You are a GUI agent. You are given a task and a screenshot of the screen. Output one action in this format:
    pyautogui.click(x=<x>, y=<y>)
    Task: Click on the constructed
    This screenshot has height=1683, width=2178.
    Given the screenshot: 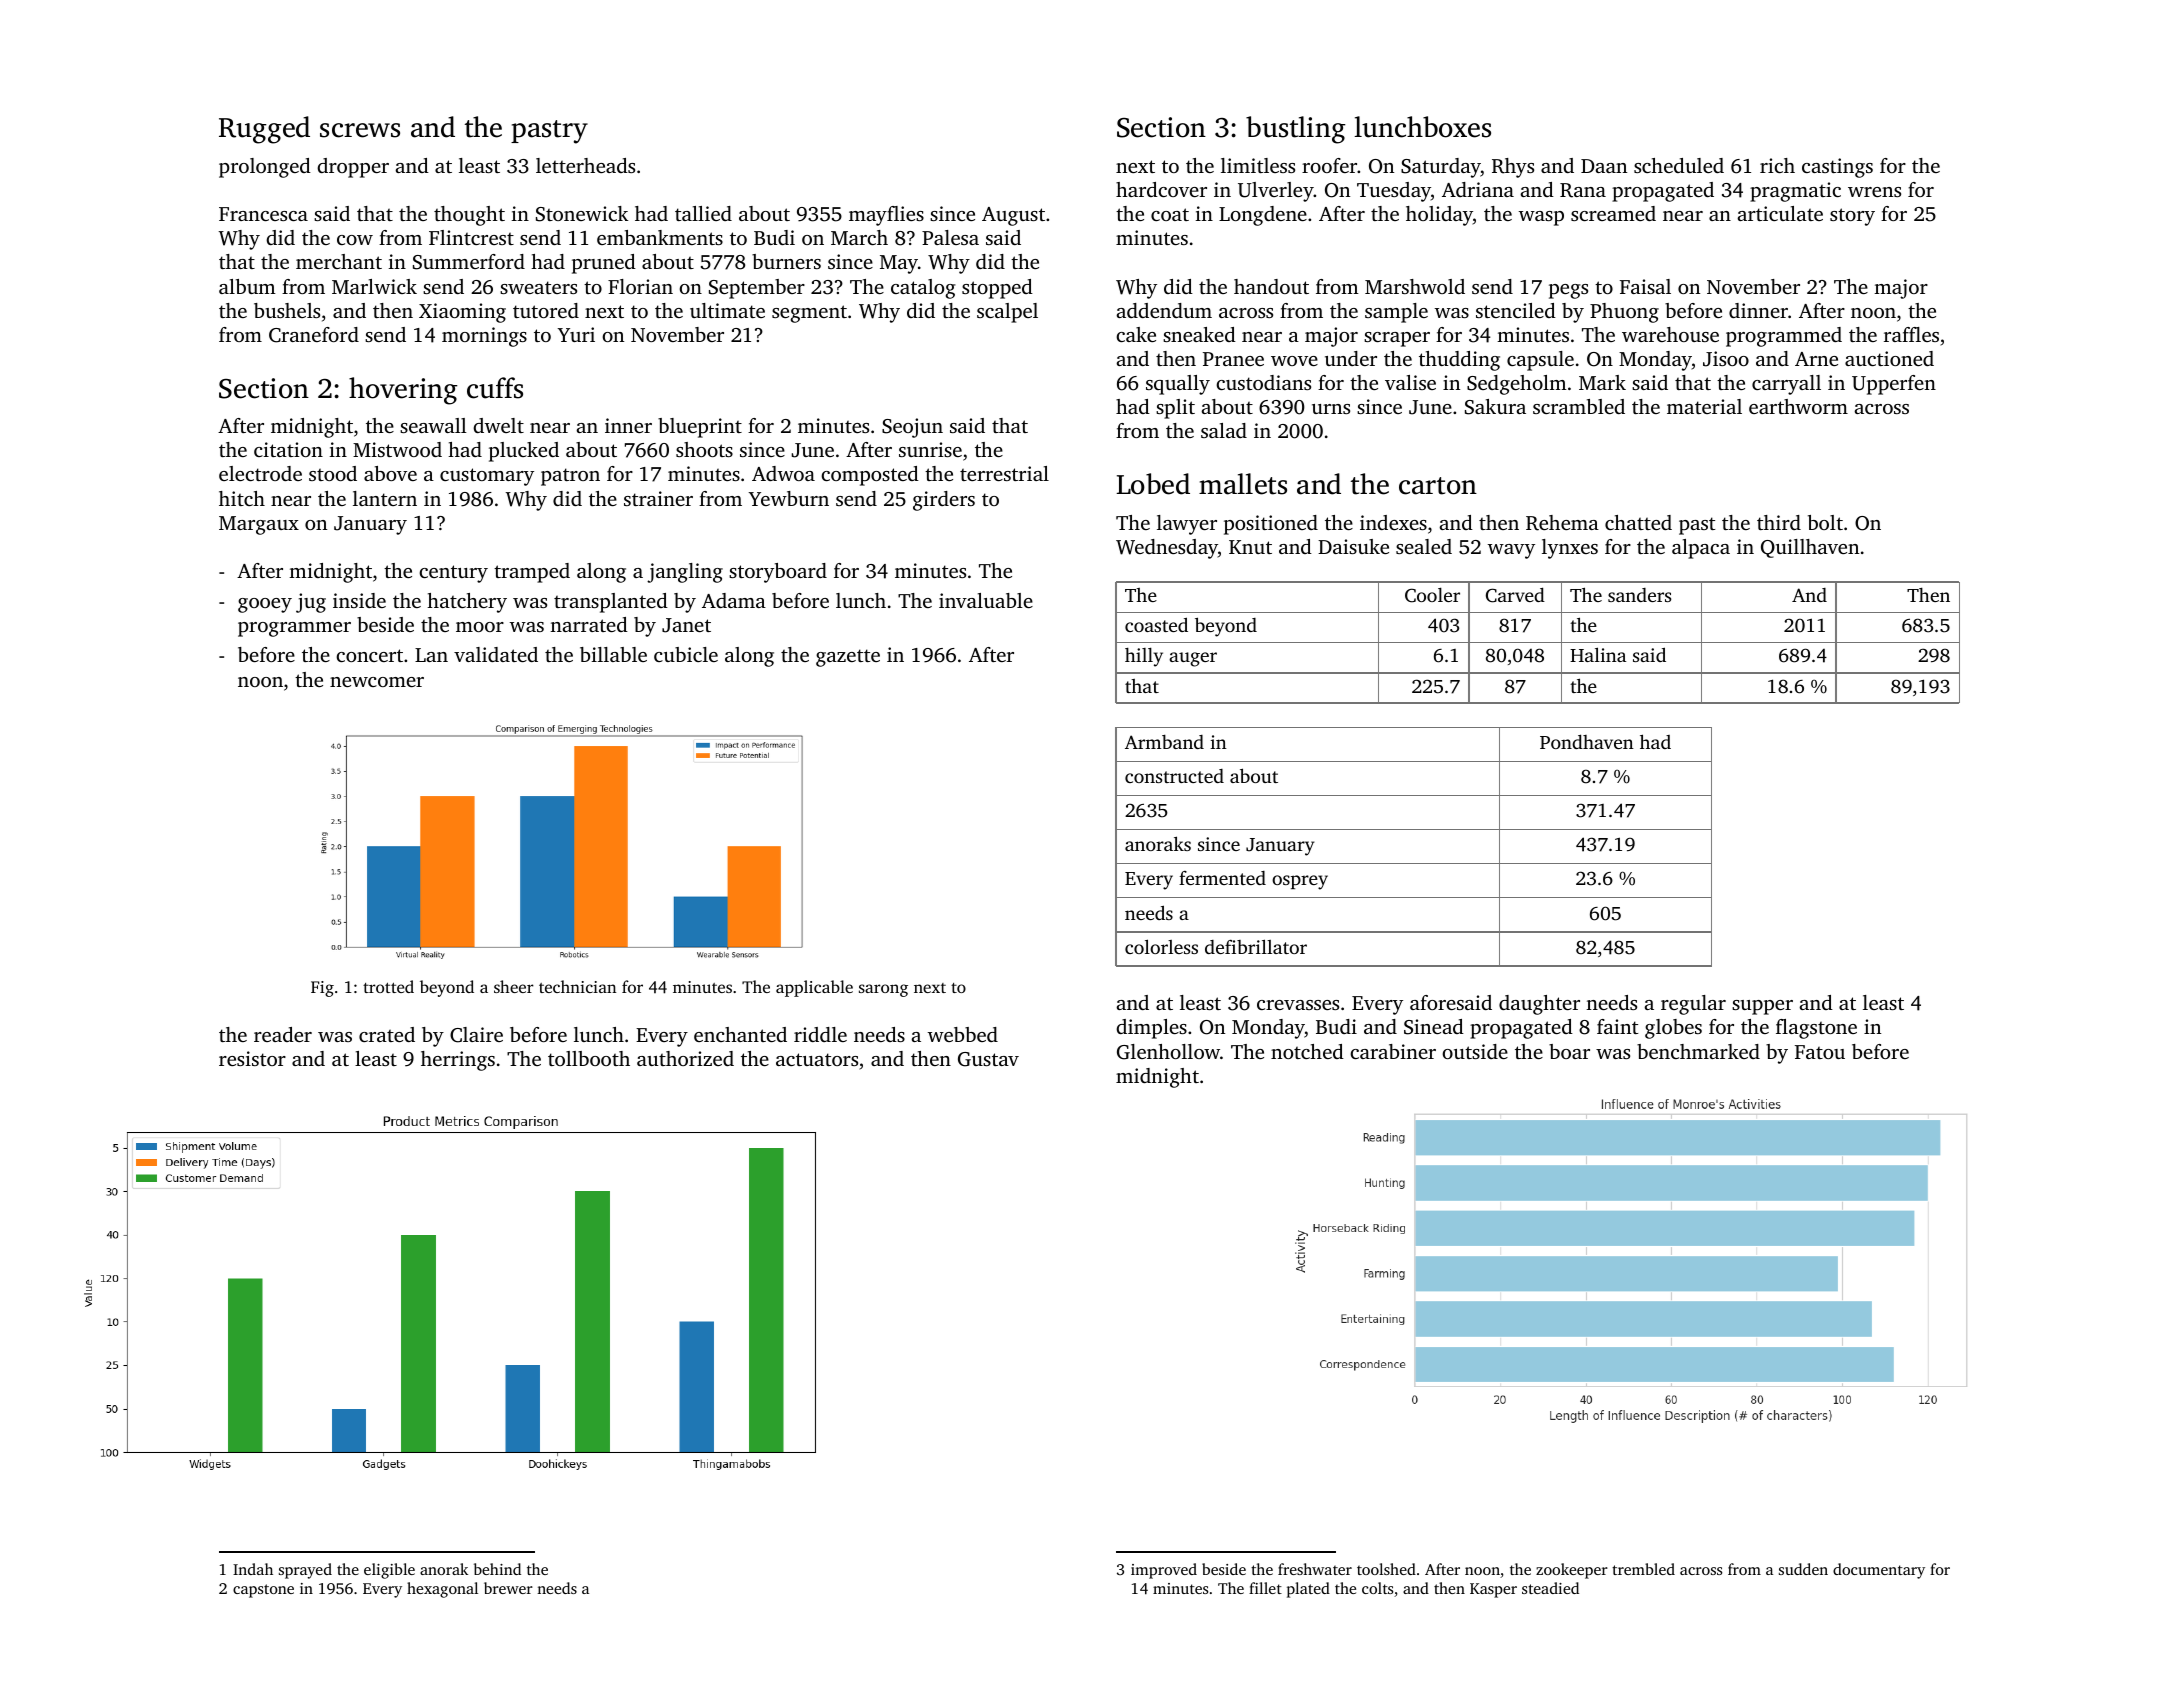 What is the action you would take?
    pyautogui.click(x=1174, y=776)
